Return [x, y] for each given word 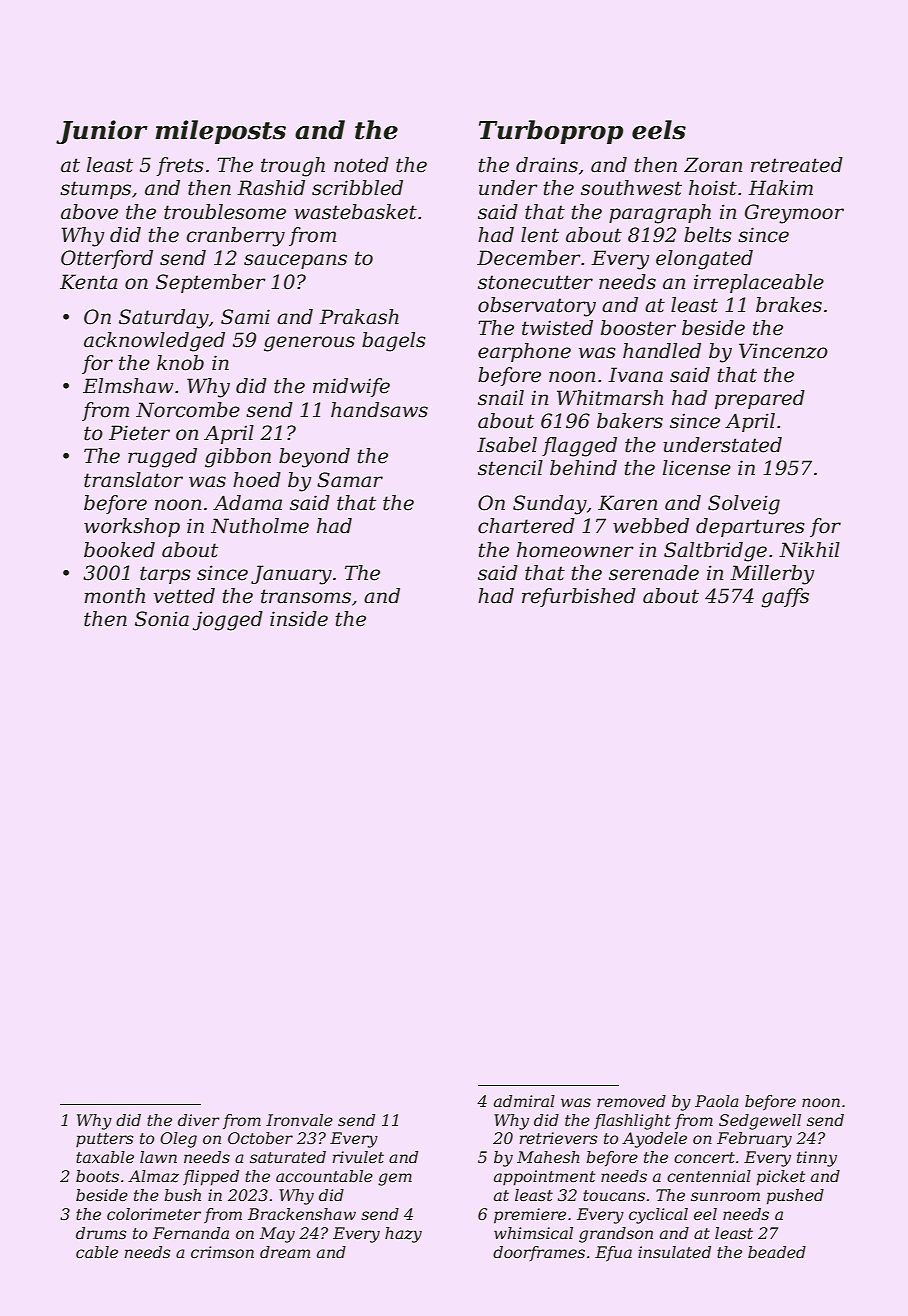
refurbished [579, 597]
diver [199, 1120]
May [277, 1235]
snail [501, 398]
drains [547, 165]
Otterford [107, 259]
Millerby [772, 575]
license [697, 468]
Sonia [162, 619]
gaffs [785, 598]
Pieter [139, 433]
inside [299, 619]
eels [659, 130]
